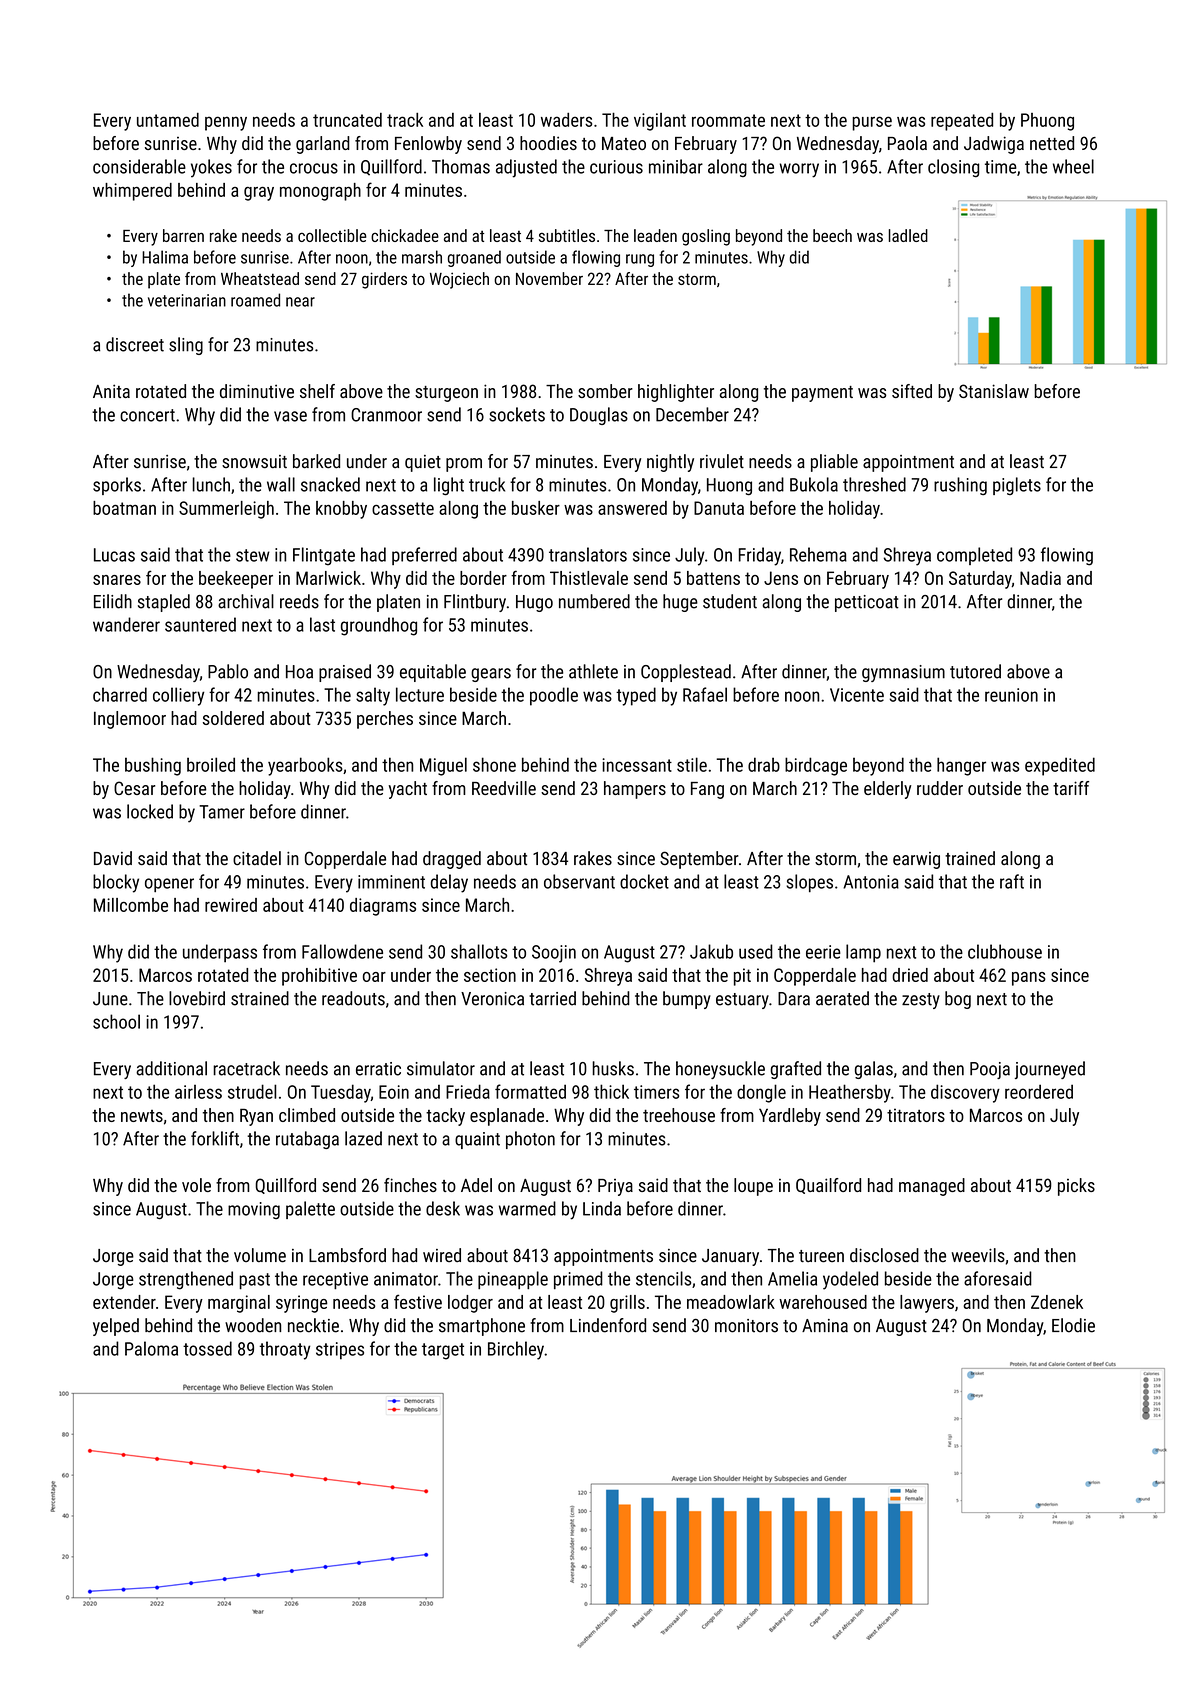 Image resolution: width=1193 pixels, height=1687 pixels. Describe the element at coordinates (168, 120) in the document. I see `untamed` at that location.
